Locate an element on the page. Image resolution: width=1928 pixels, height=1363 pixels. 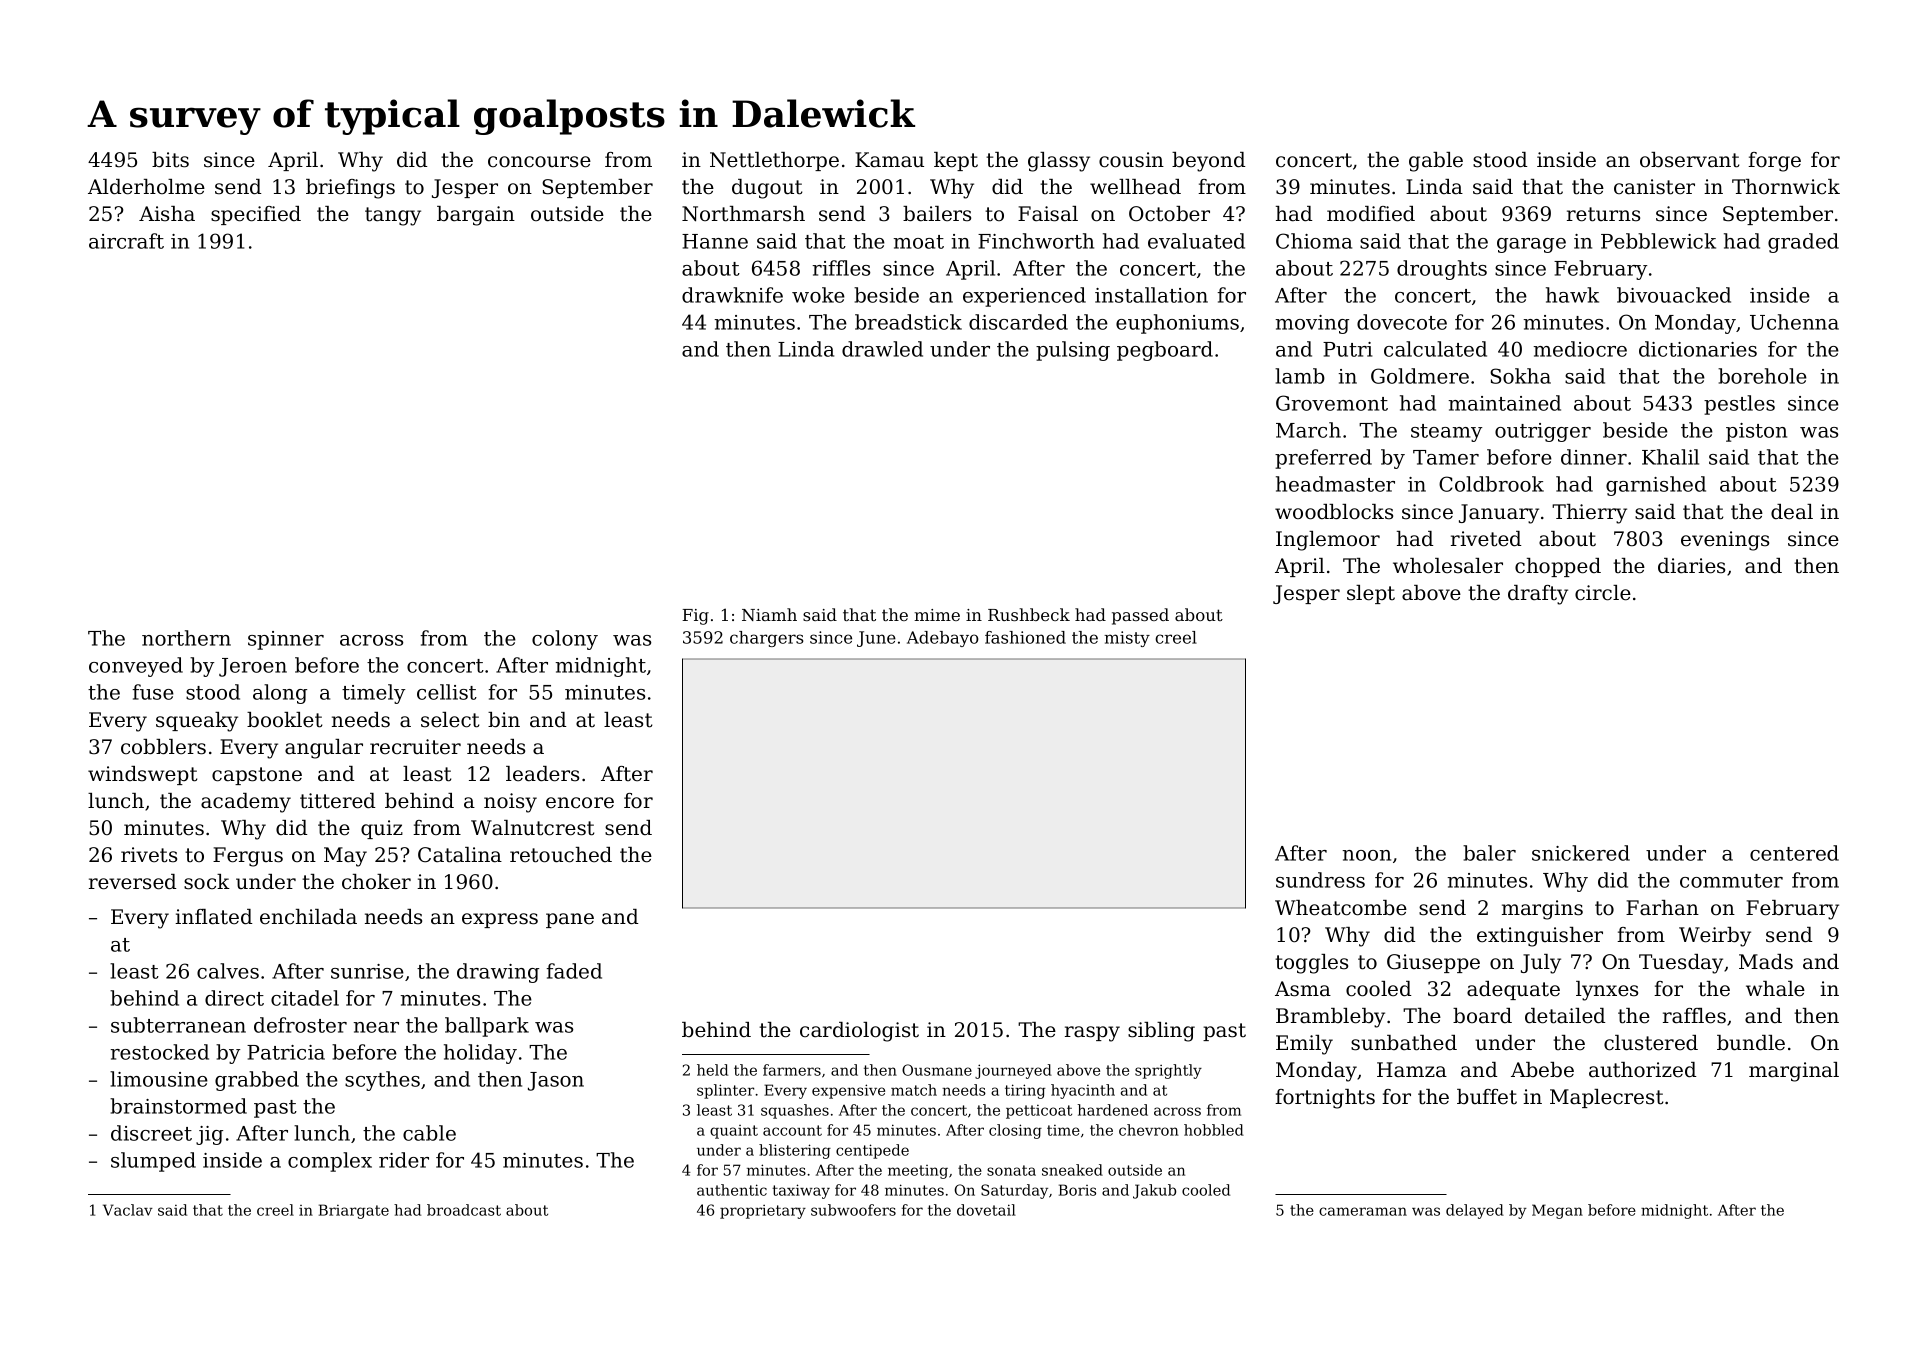
Adebayo is located at coordinates (943, 639).
